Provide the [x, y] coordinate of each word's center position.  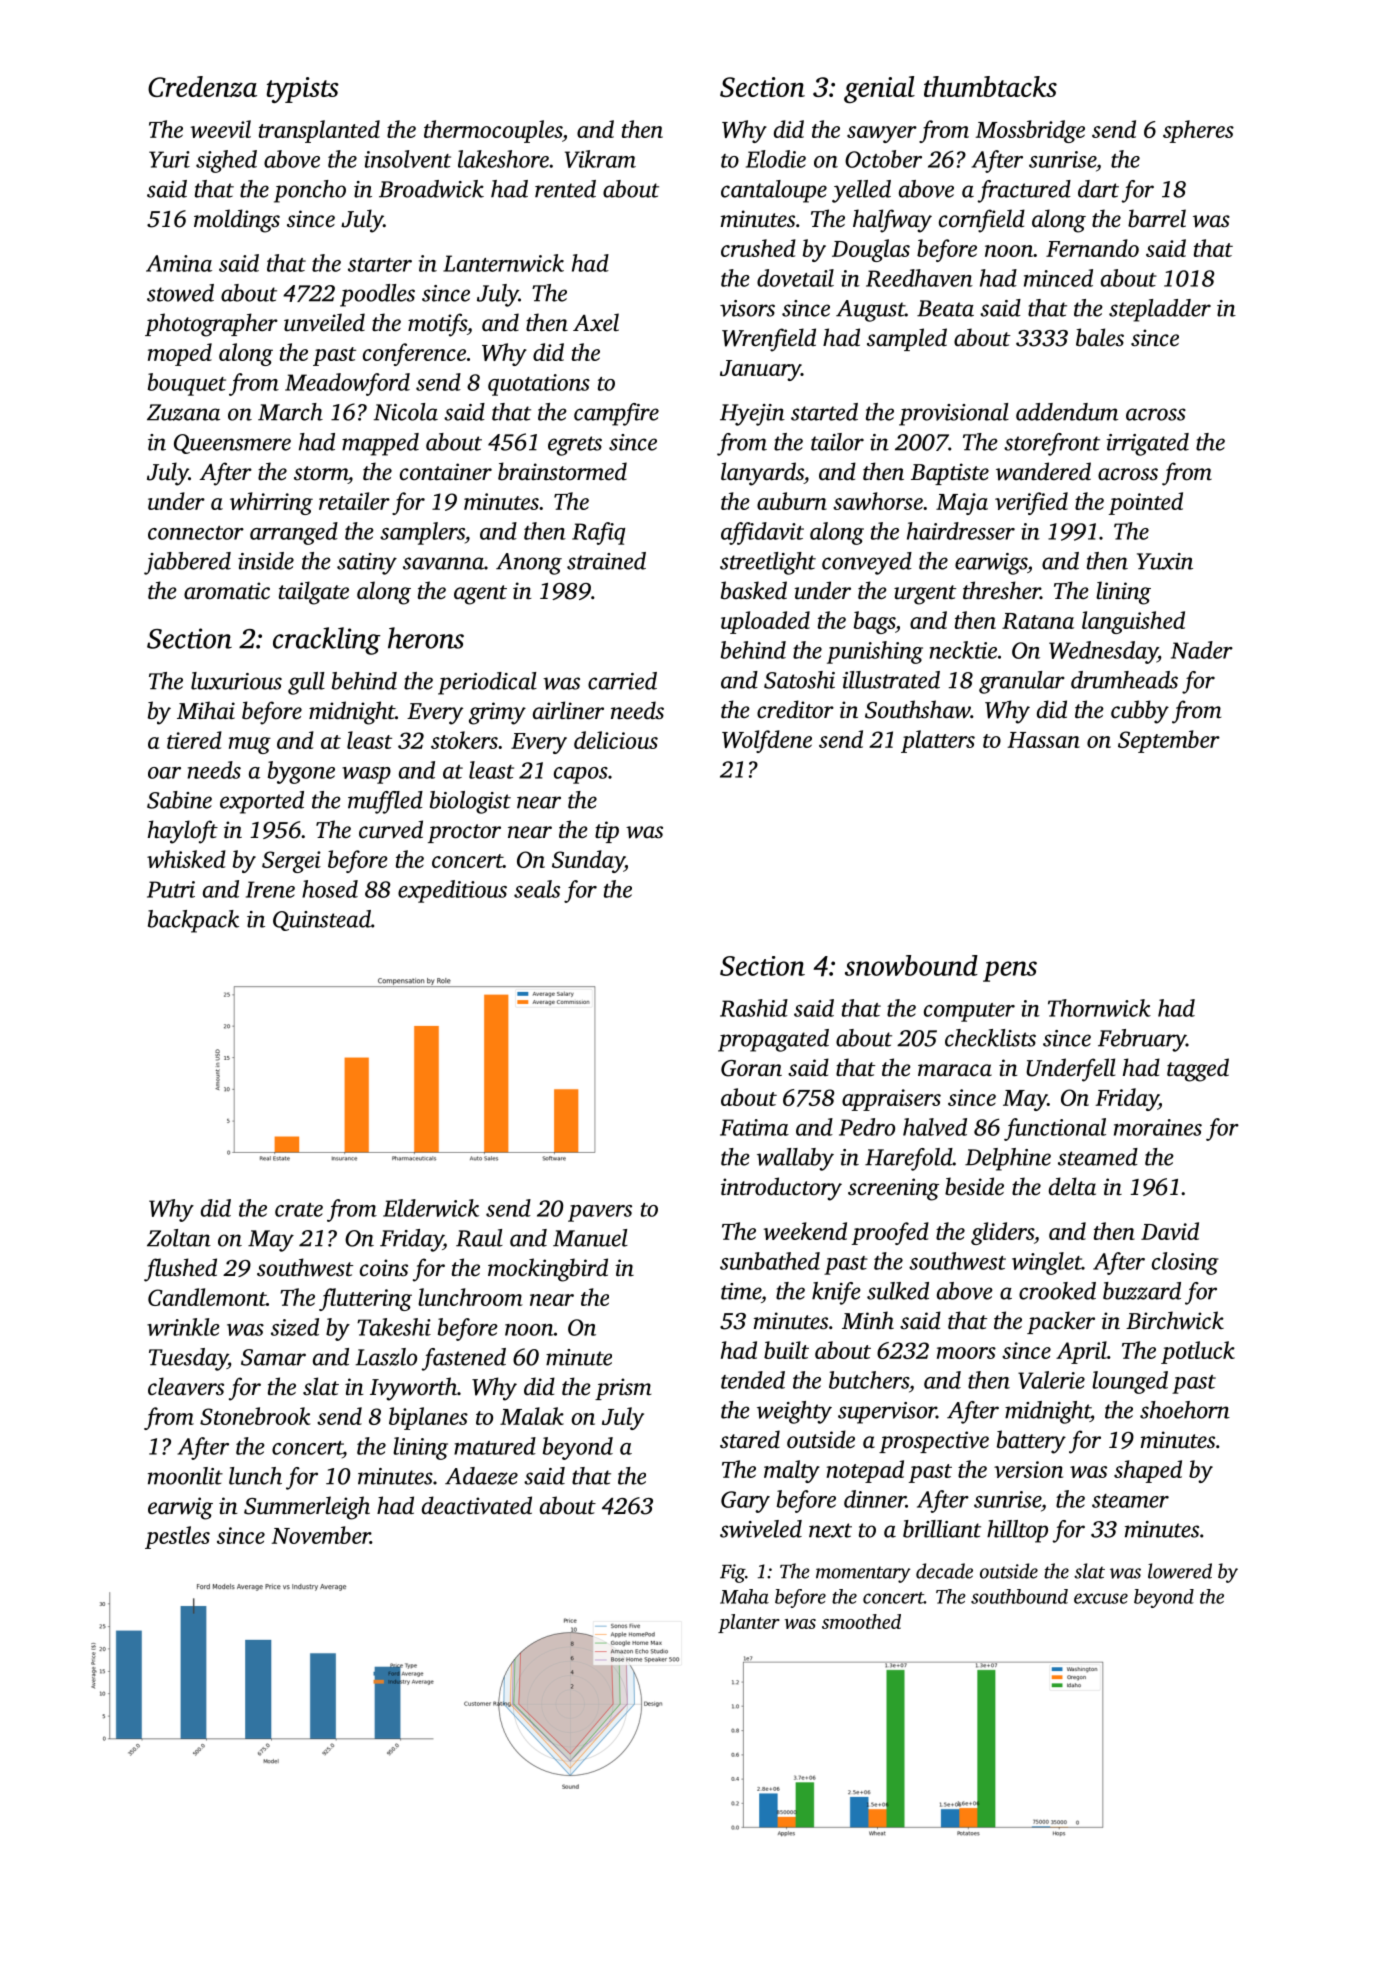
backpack [193, 921]
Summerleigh [307, 1508]
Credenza [202, 86]
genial [879, 89]
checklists [990, 1038]
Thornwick [1099, 1008]
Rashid [754, 1008]
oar [164, 773]
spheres [1198, 131]
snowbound [911, 965]
